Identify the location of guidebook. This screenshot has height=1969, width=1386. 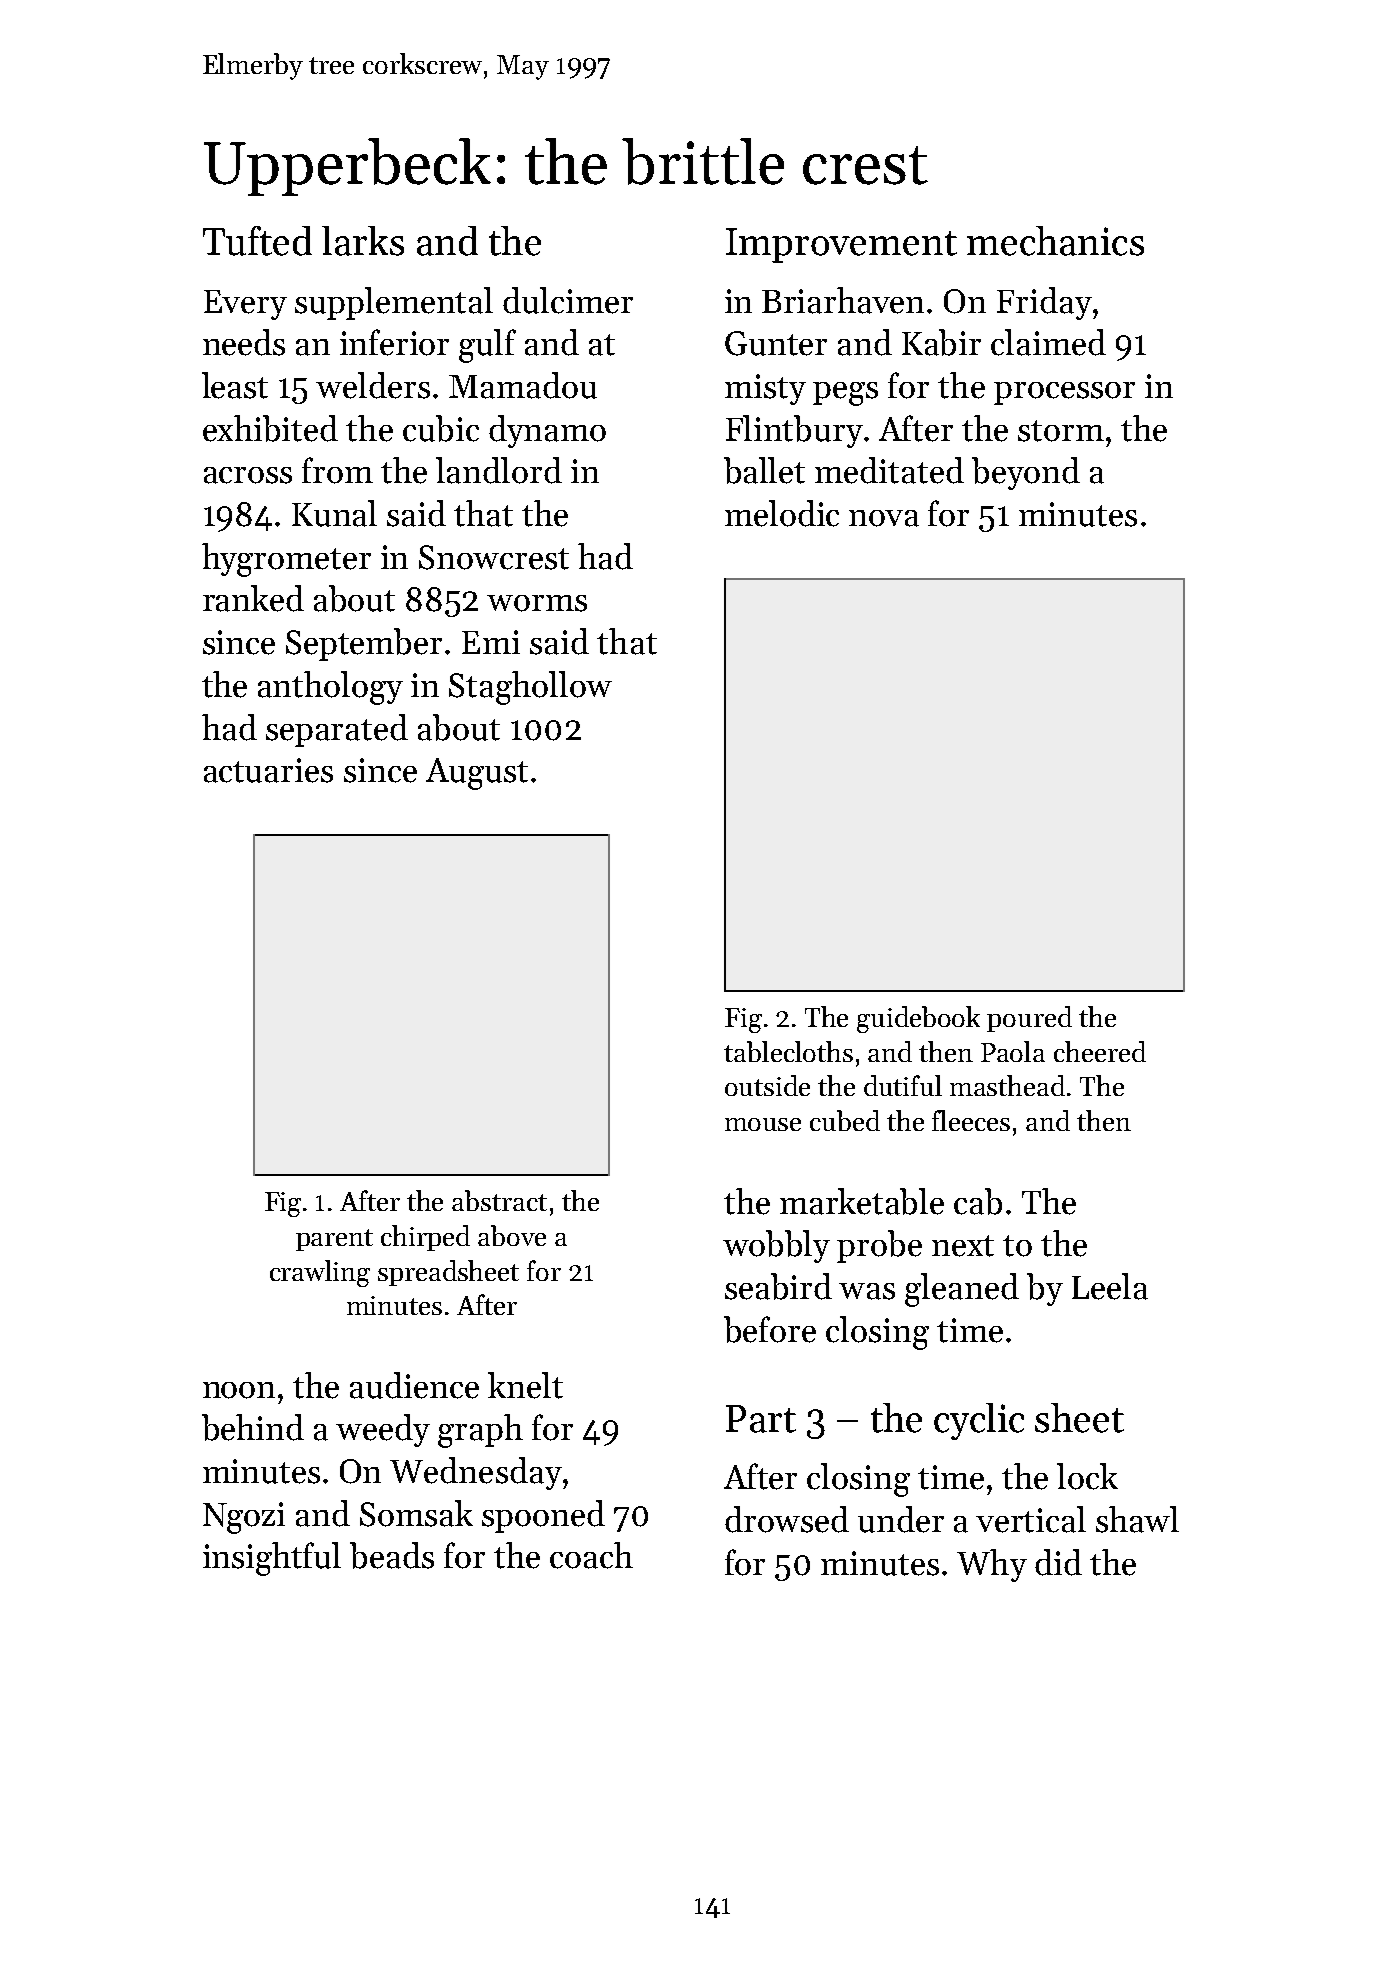
(918, 1019).
